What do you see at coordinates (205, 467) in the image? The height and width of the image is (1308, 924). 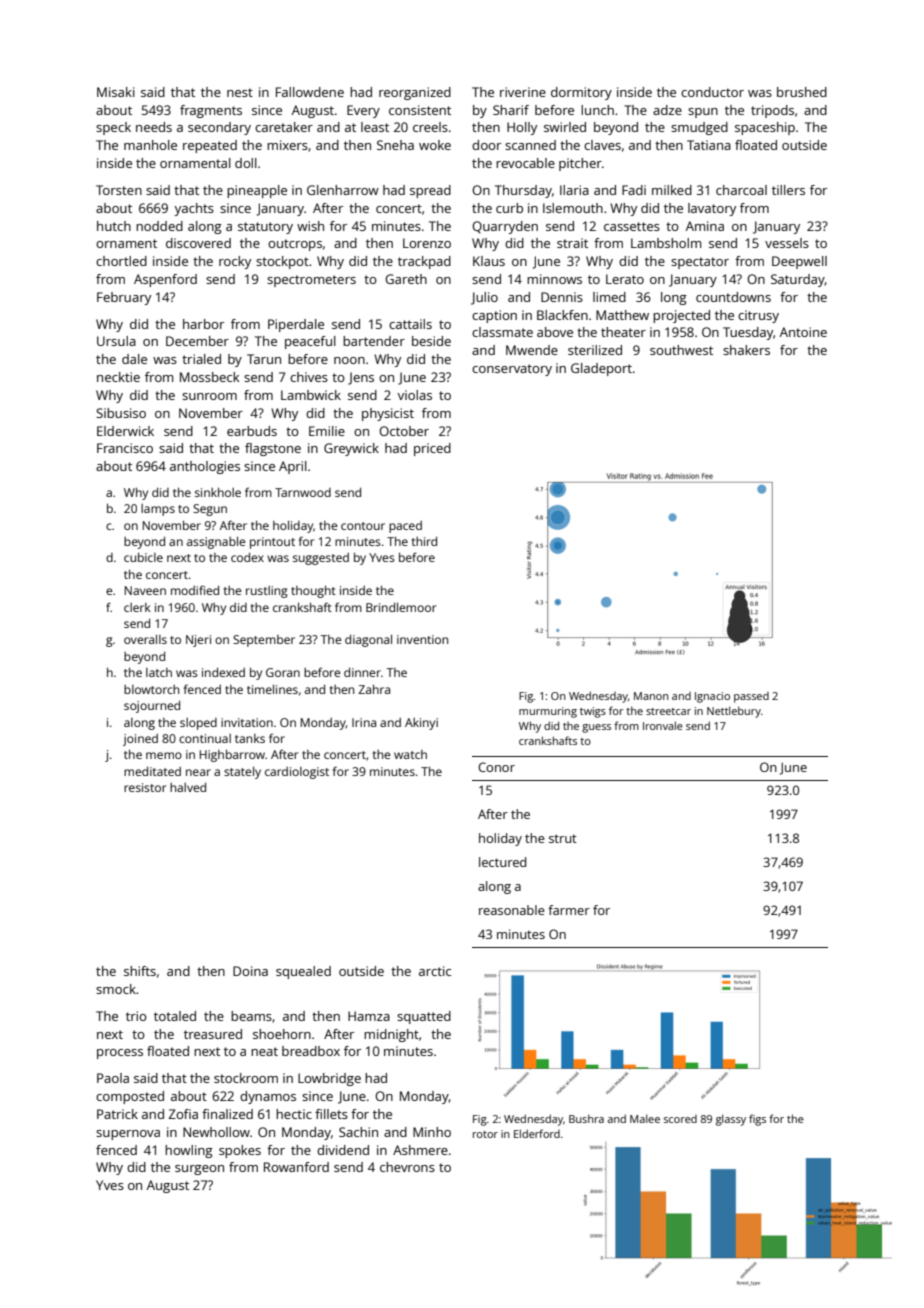 I see `anthologies` at bounding box center [205, 467].
